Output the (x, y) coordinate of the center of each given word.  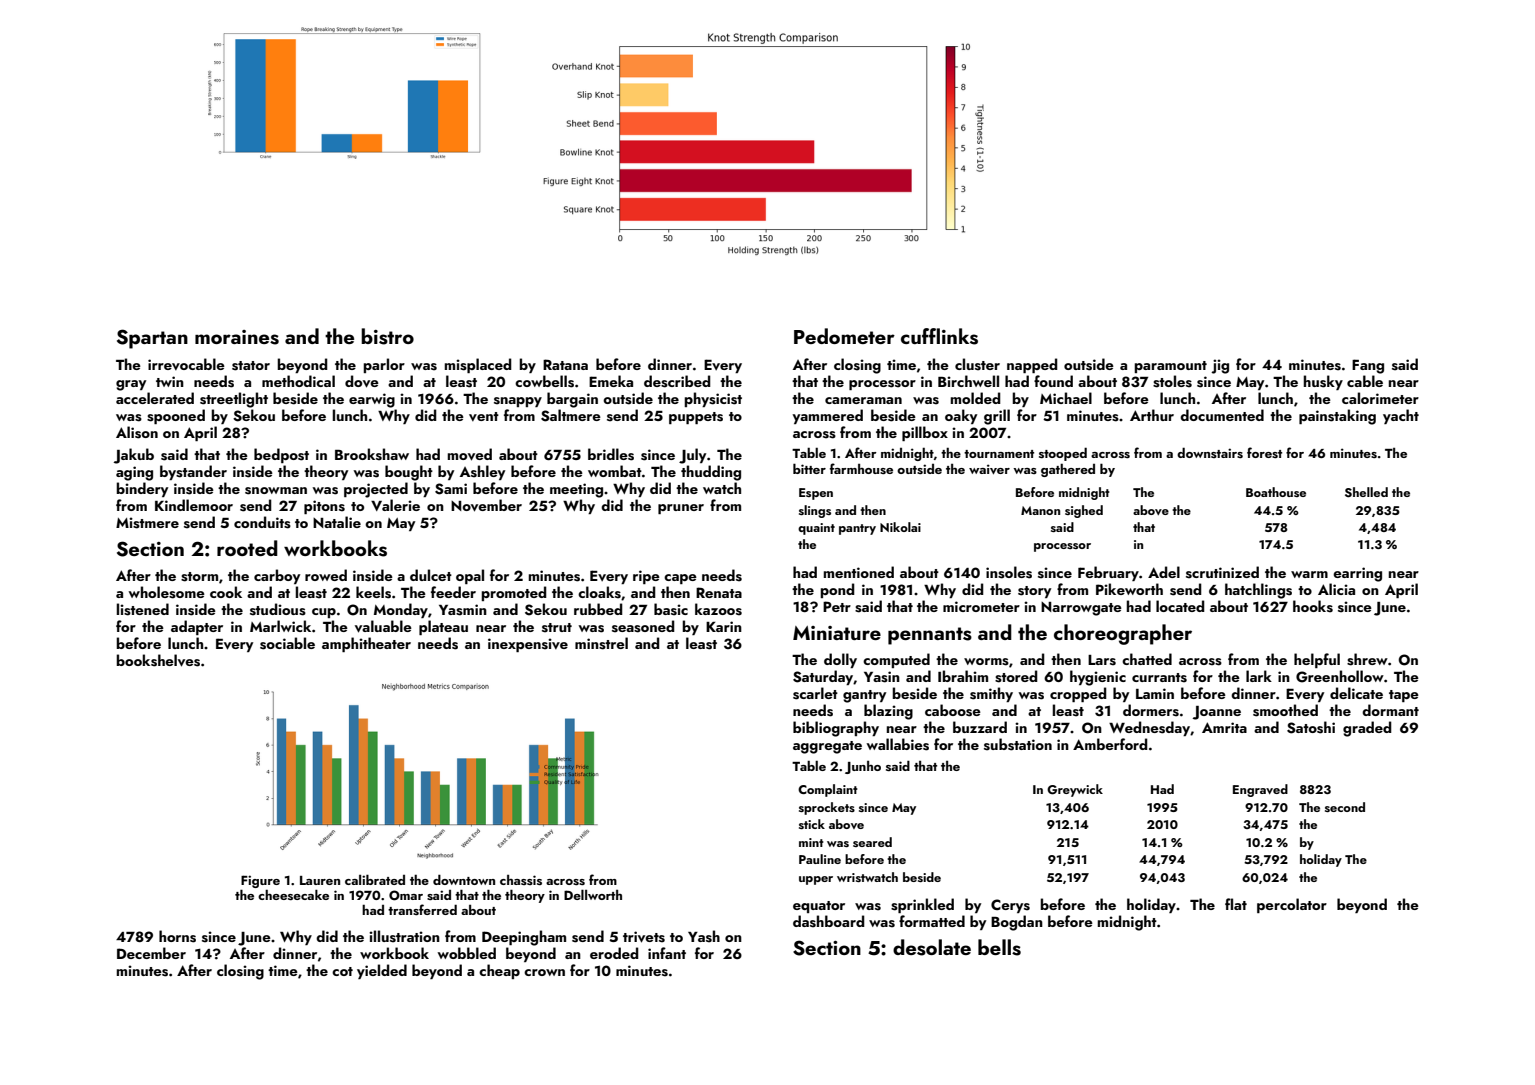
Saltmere (571, 415)
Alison (137, 432)
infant (667, 953)
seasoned (643, 626)
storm (199, 577)
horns (177, 936)
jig (1220, 366)
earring (1357, 574)
